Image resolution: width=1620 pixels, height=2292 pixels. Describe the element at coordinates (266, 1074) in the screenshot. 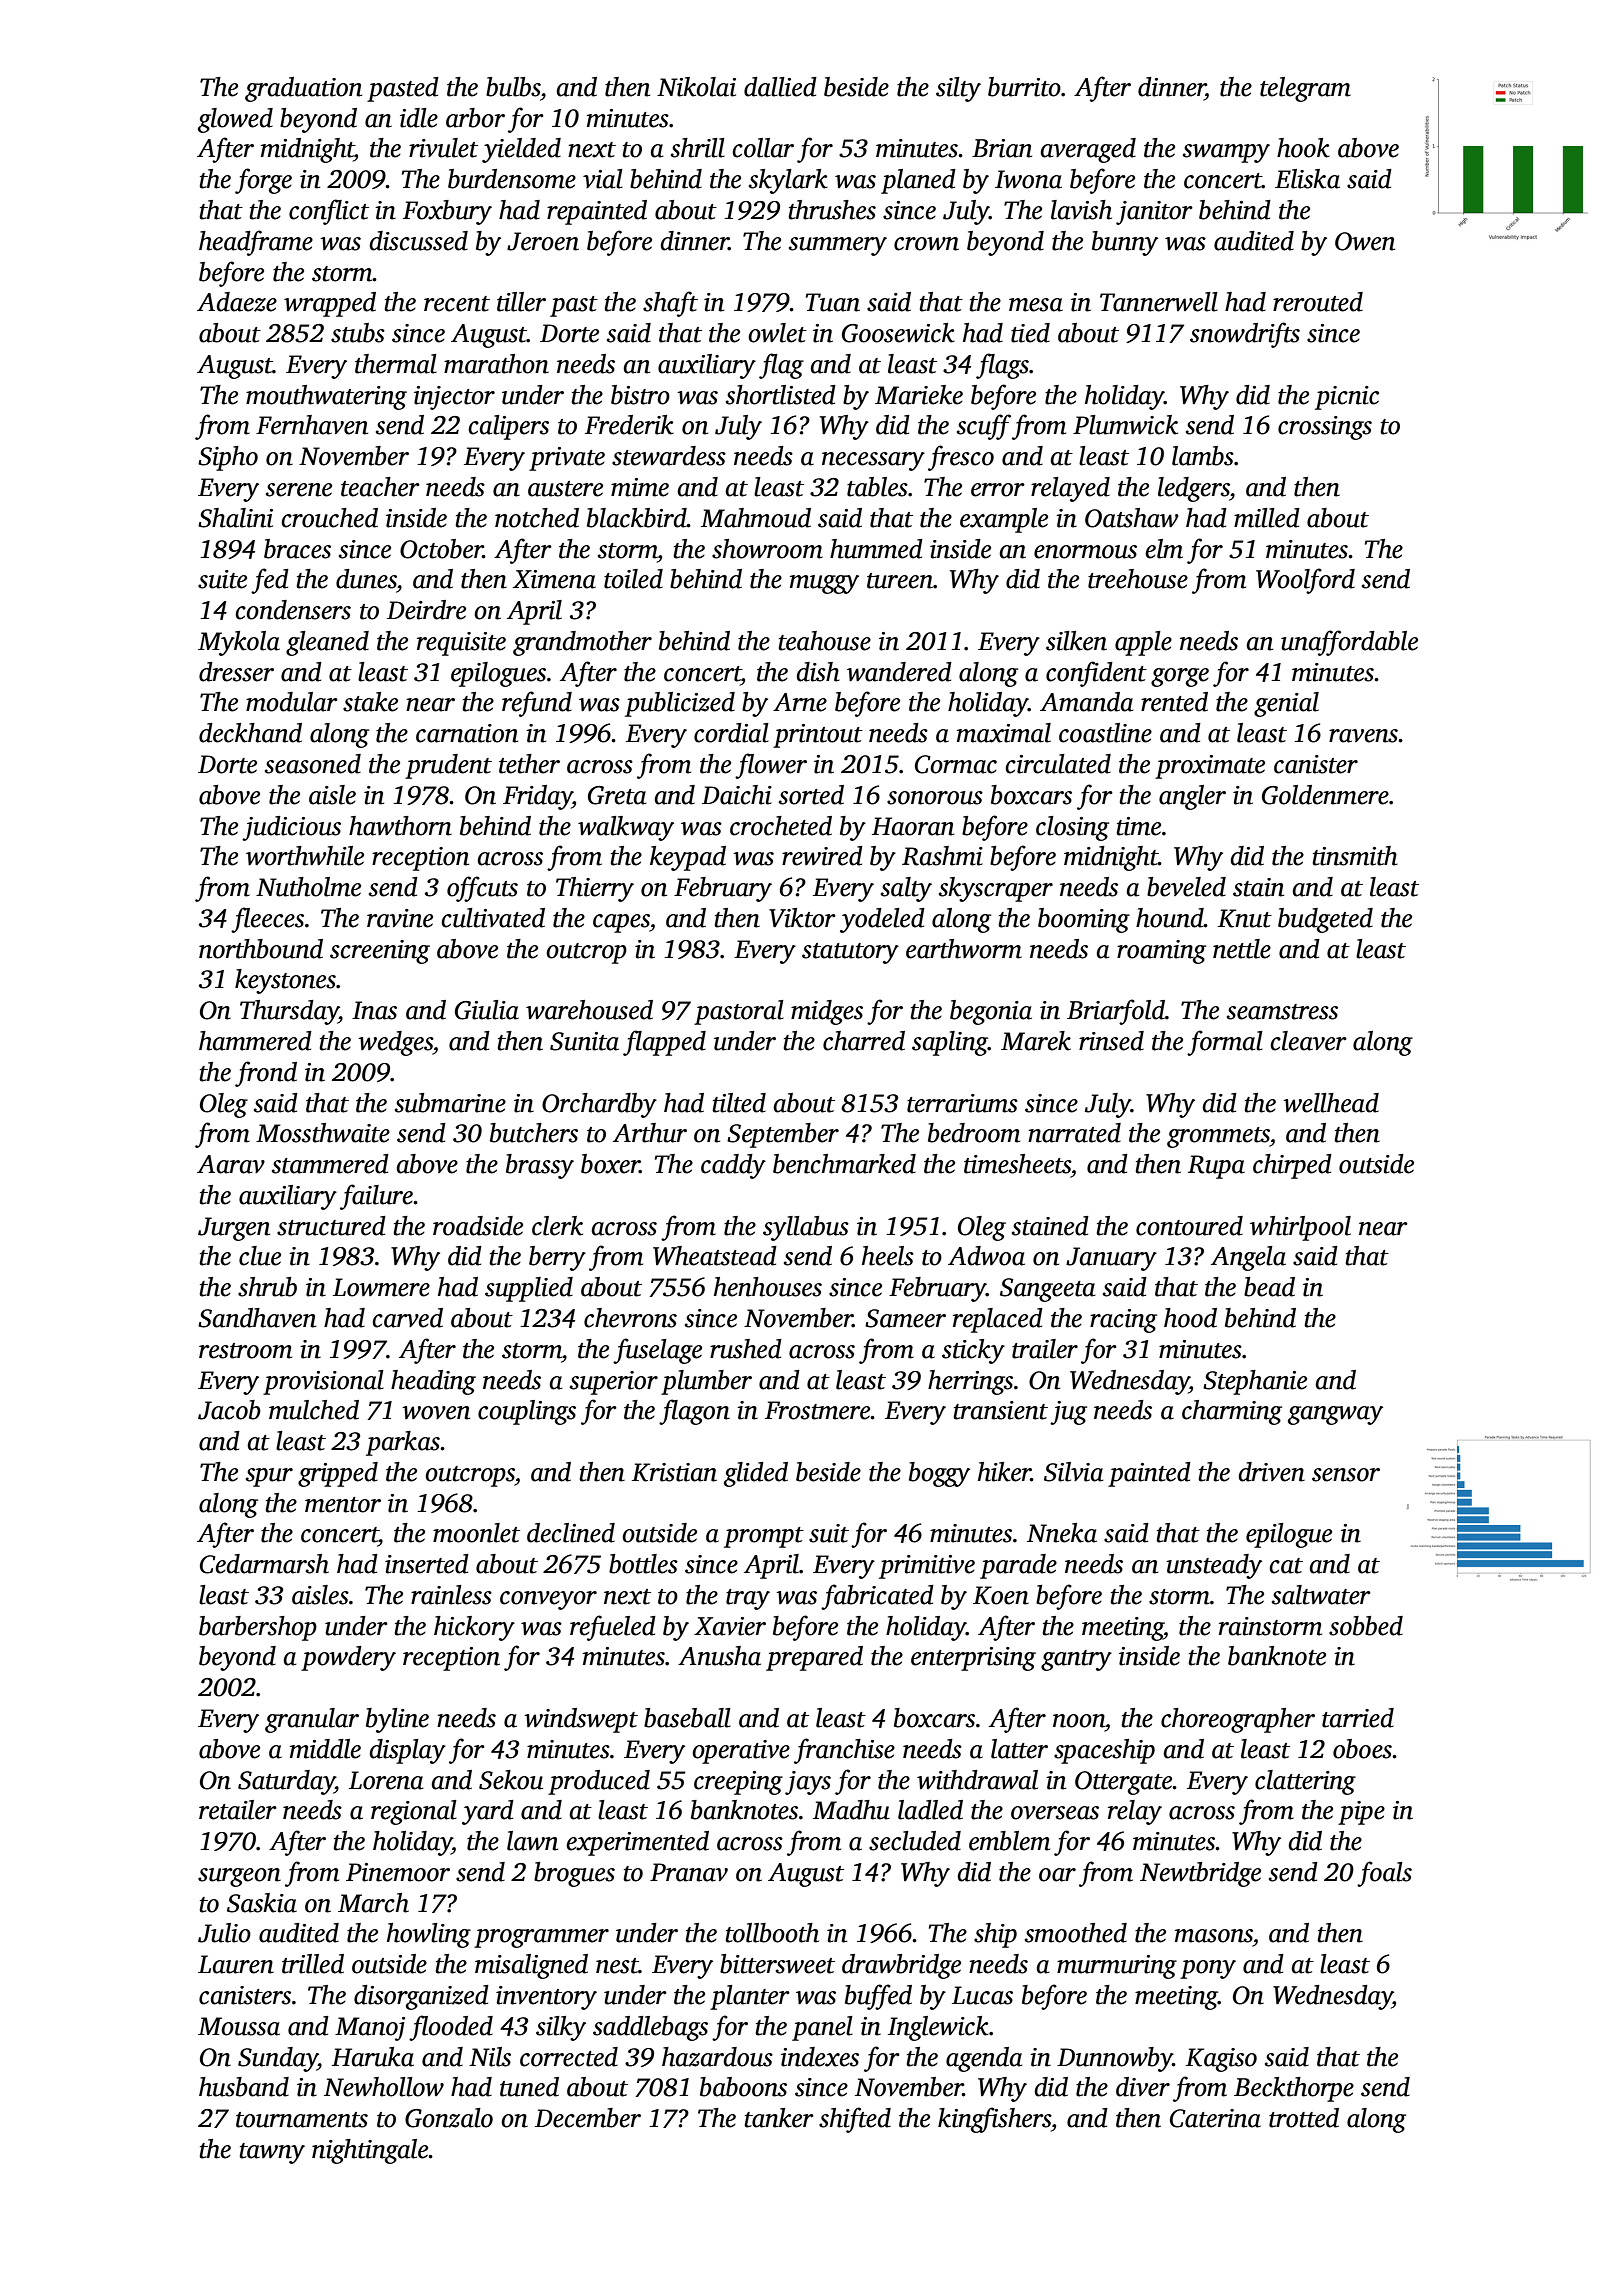

I see `frond` at that location.
